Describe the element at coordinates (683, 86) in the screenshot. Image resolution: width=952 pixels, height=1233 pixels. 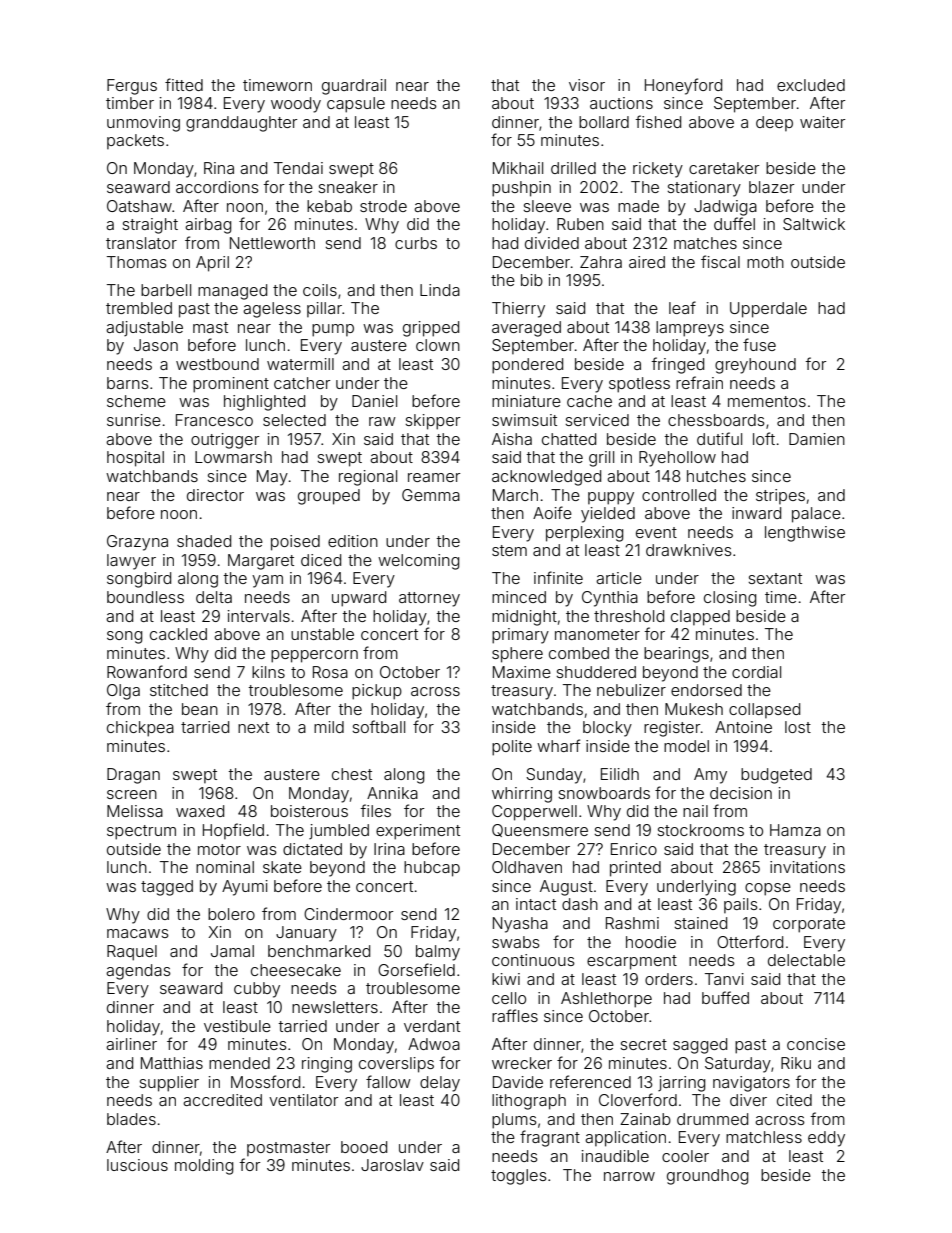
I see `Honeyford` at that location.
